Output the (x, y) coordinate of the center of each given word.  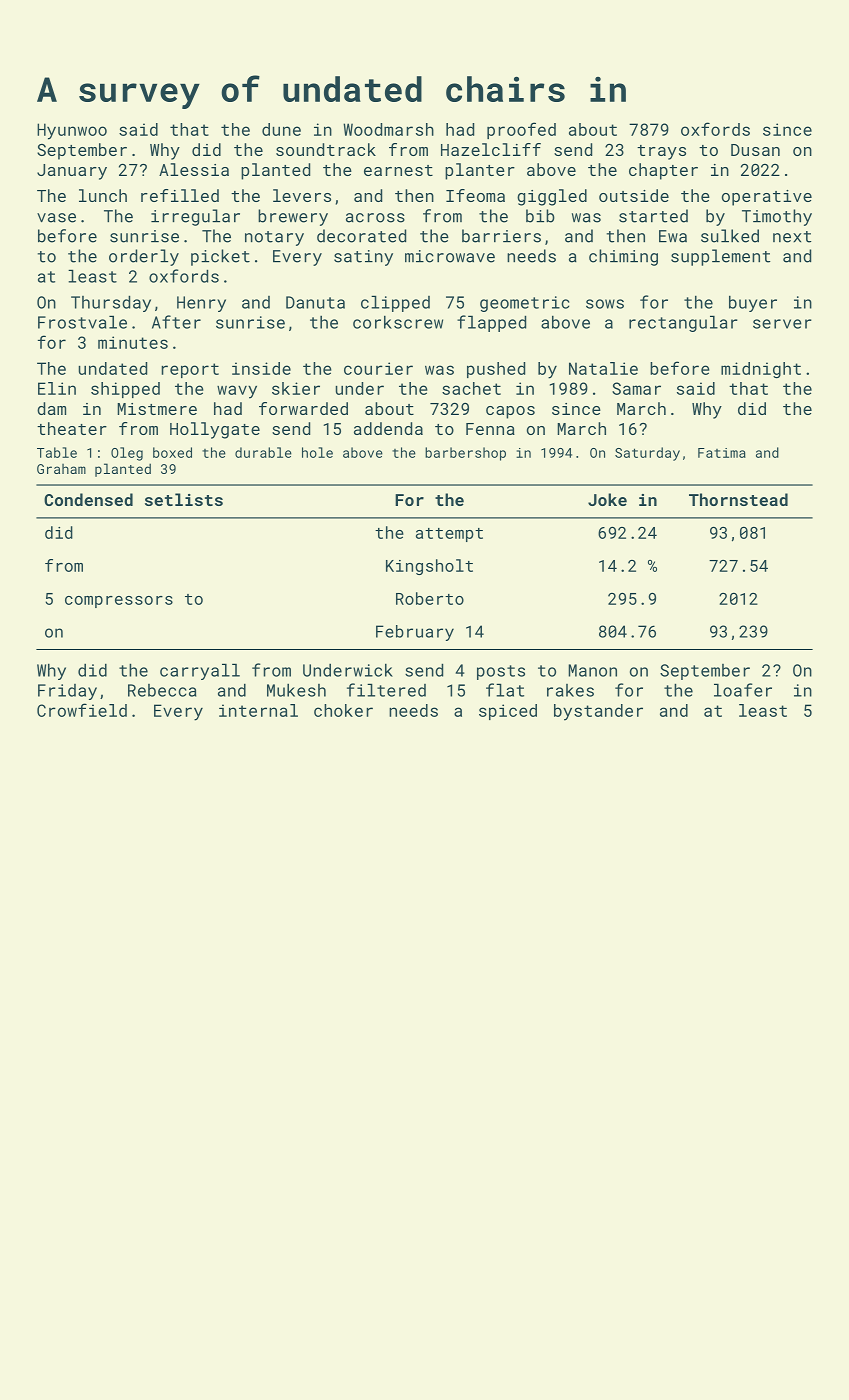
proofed (521, 130)
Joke (607, 499)
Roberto (430, 598)
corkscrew (398, 322)
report (190, 370)
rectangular (683, 323)
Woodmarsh (388, 129)
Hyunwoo (72, 131)
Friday (67, 692)
